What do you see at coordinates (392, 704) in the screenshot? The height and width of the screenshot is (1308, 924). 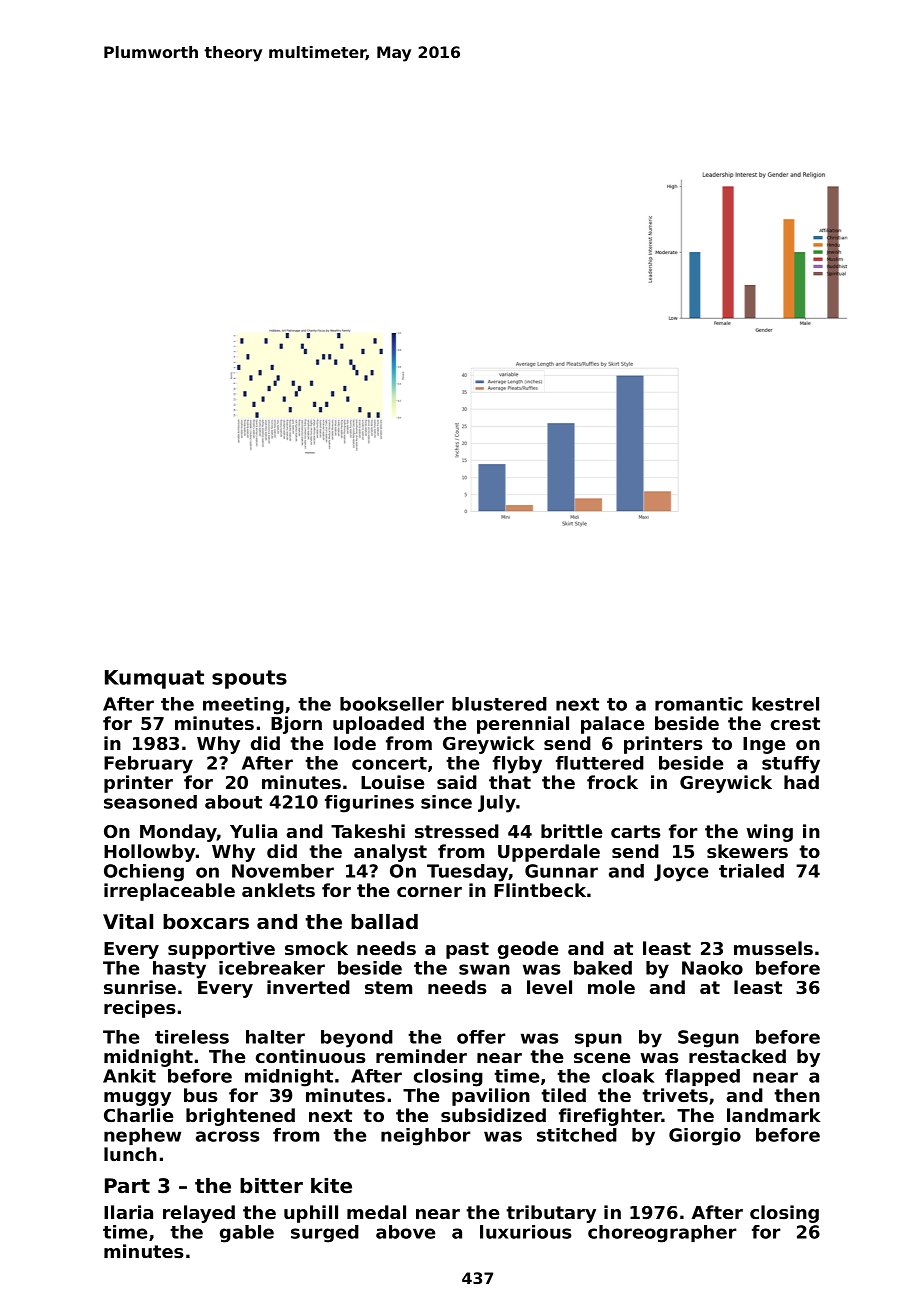 I see `bookseller` at bounding box center [392, 704].
